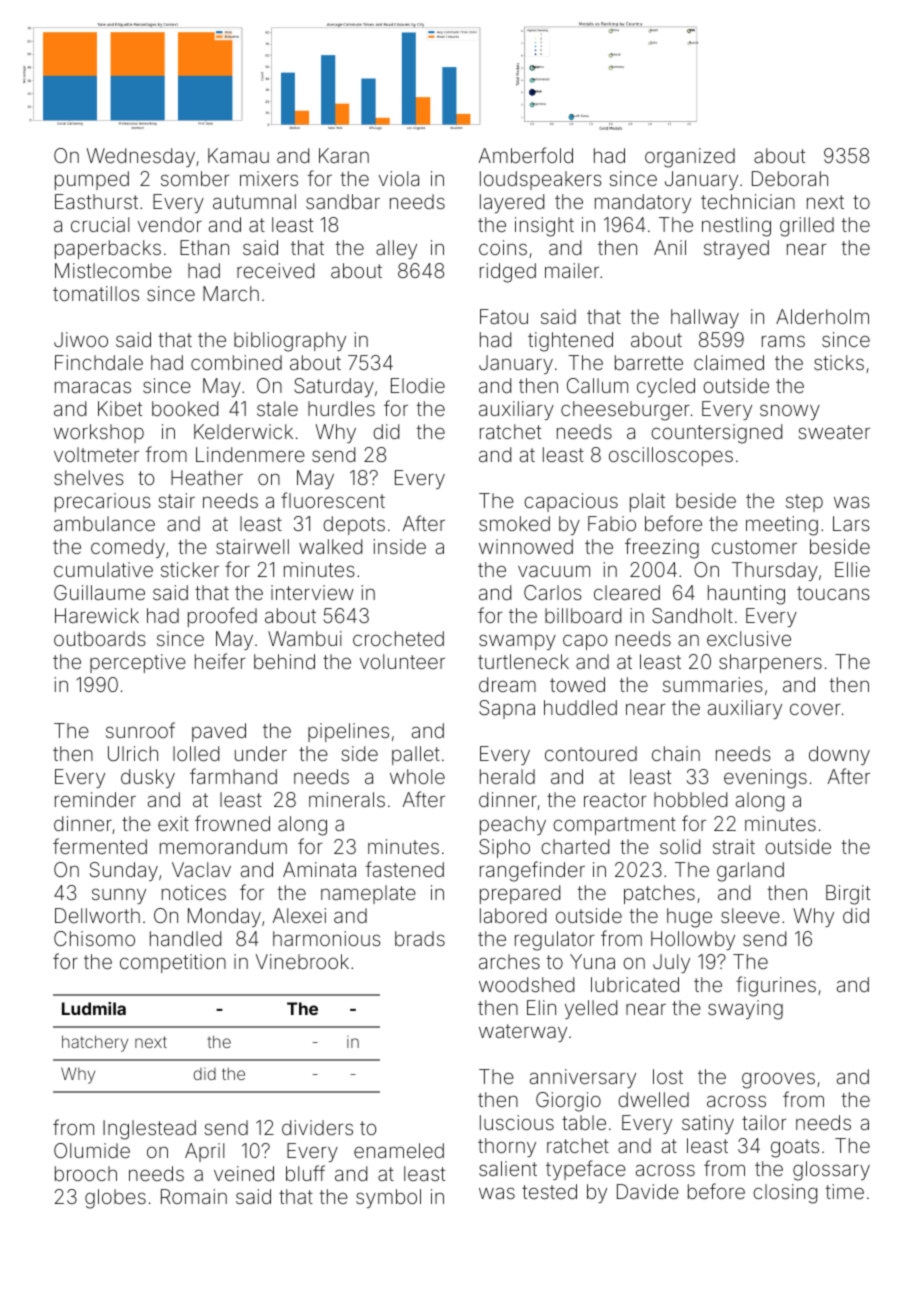  What do you see at coordinates (238, 155) in the document?
I see `Kamau` at bounding box center [238, 155].
